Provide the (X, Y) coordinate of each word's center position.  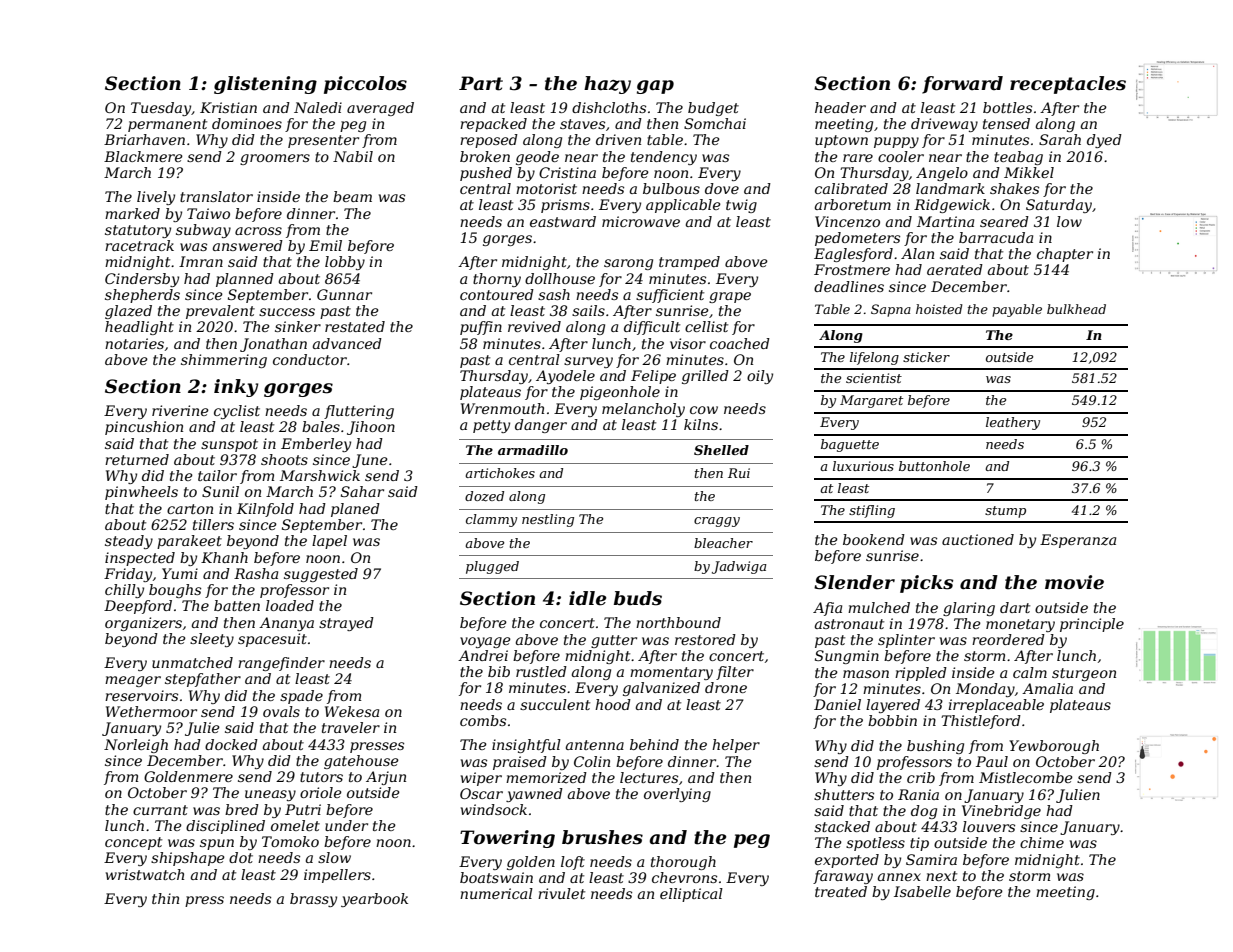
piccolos (365, 85)
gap (655, 87)
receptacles (1068, 85)
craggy (717, 522)
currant (160, 810)
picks (926, 584)
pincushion (144, 428)
